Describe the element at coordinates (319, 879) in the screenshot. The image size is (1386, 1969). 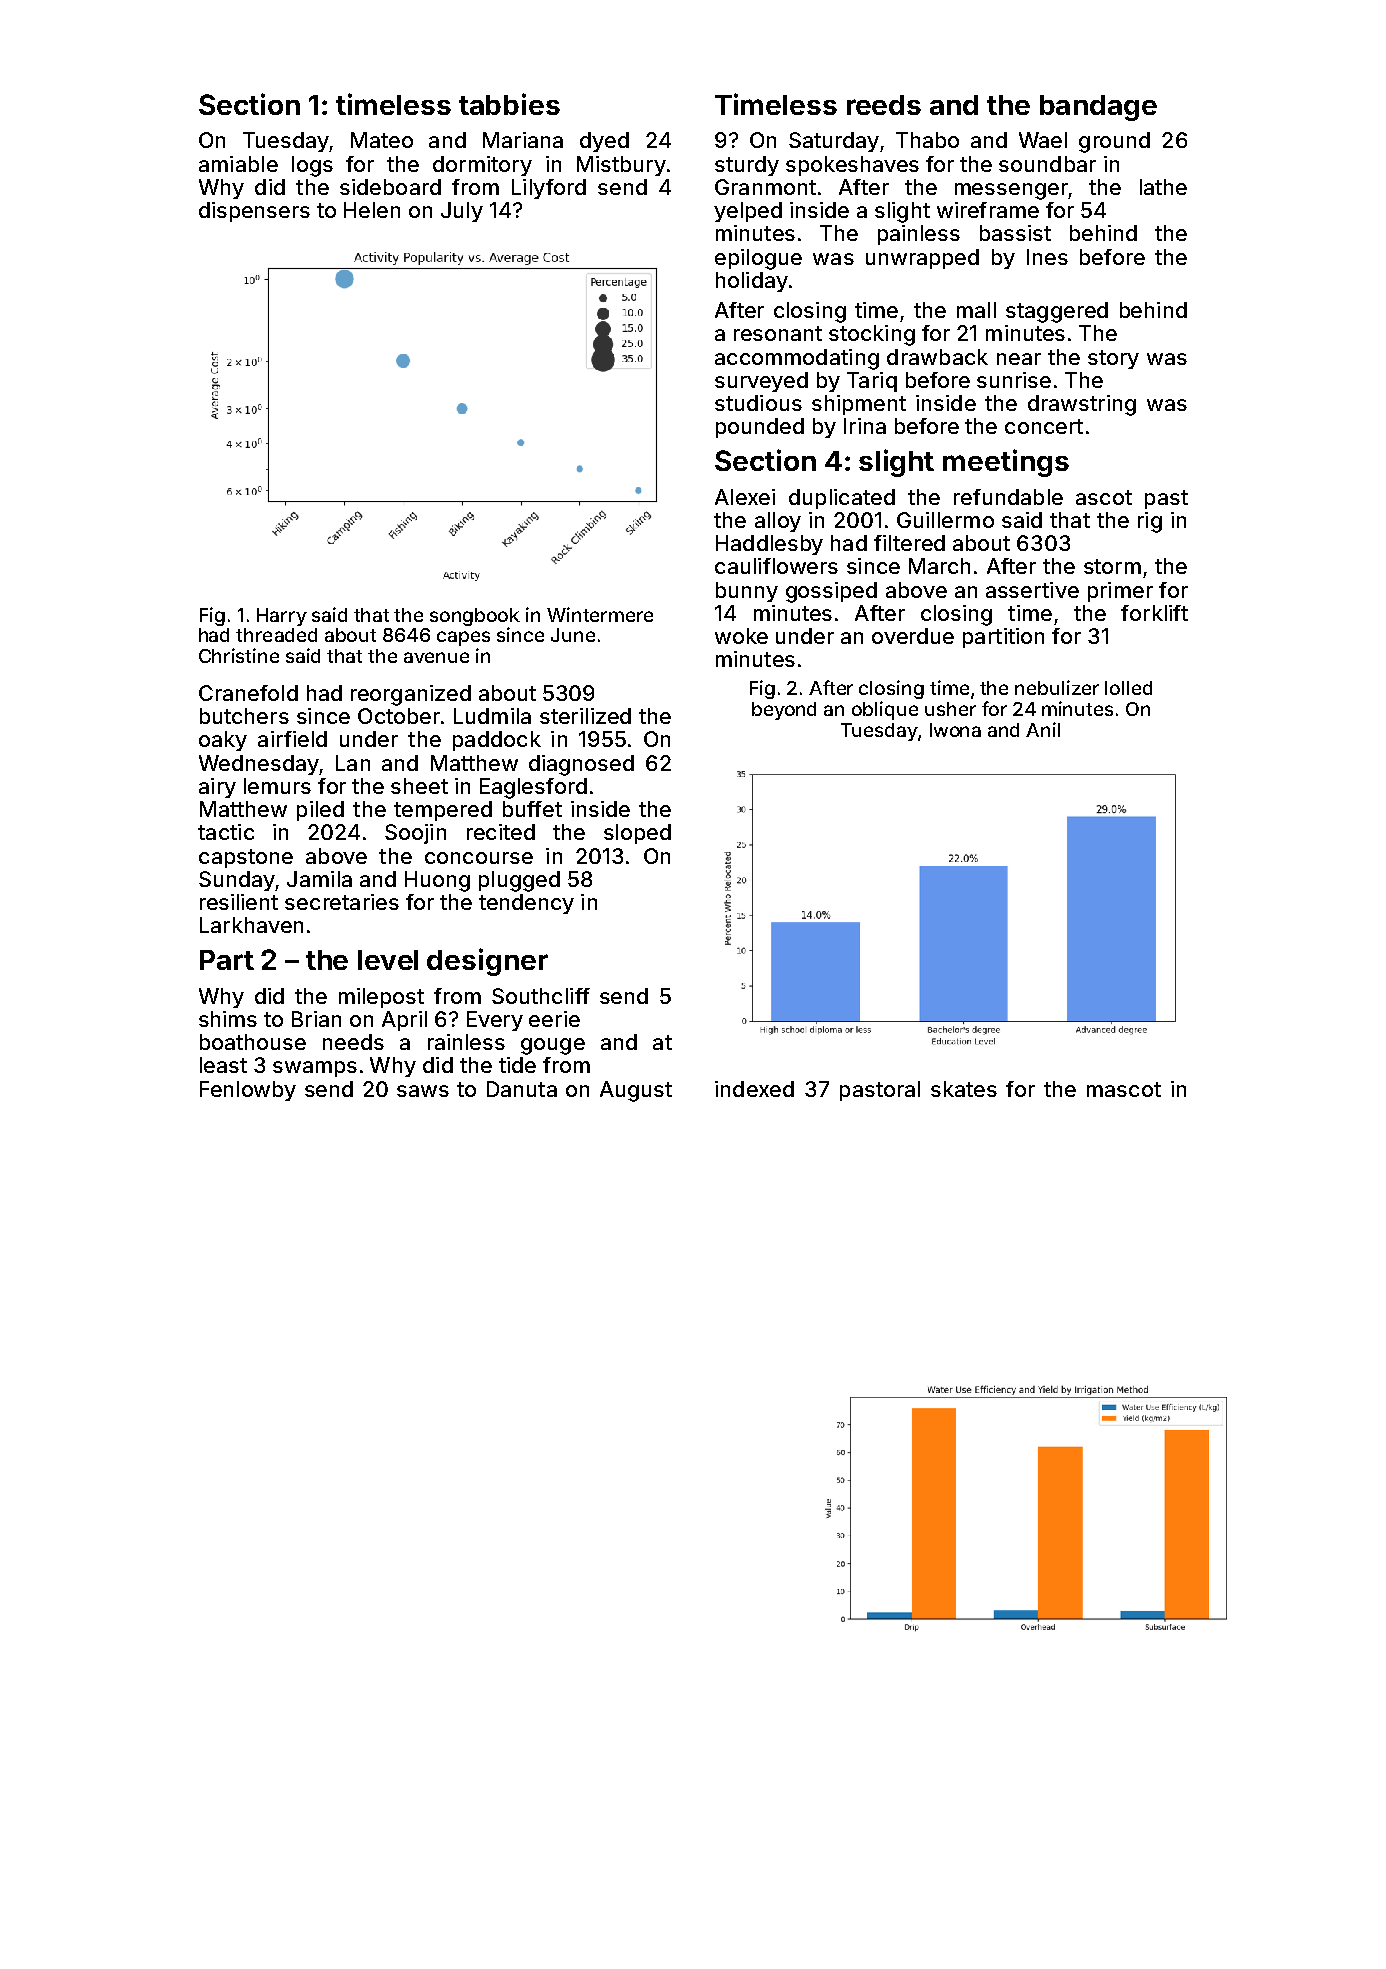
I see `Jamila` at that location.
